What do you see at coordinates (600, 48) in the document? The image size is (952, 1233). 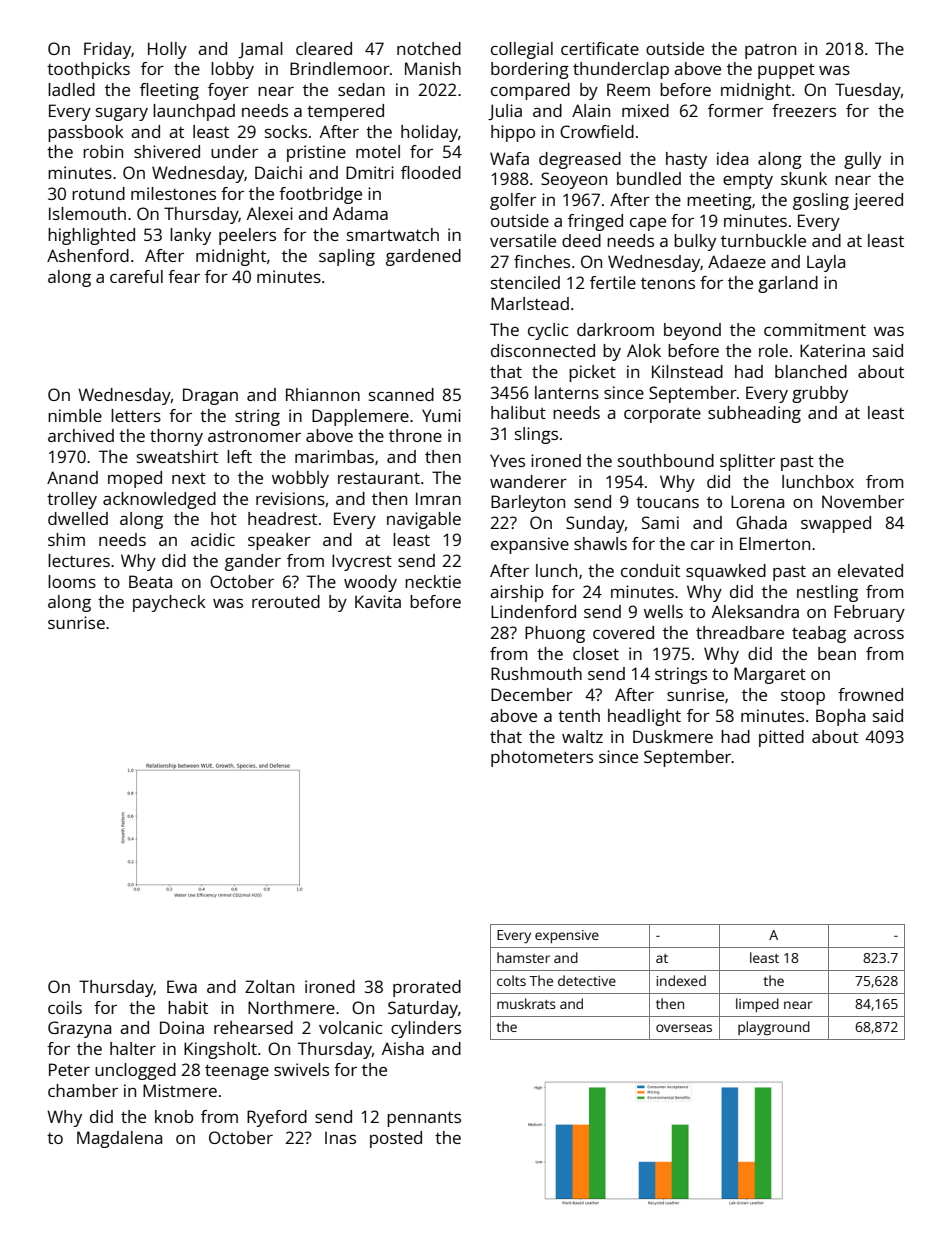 I see `certificate` at bounding box center [600, 48].
